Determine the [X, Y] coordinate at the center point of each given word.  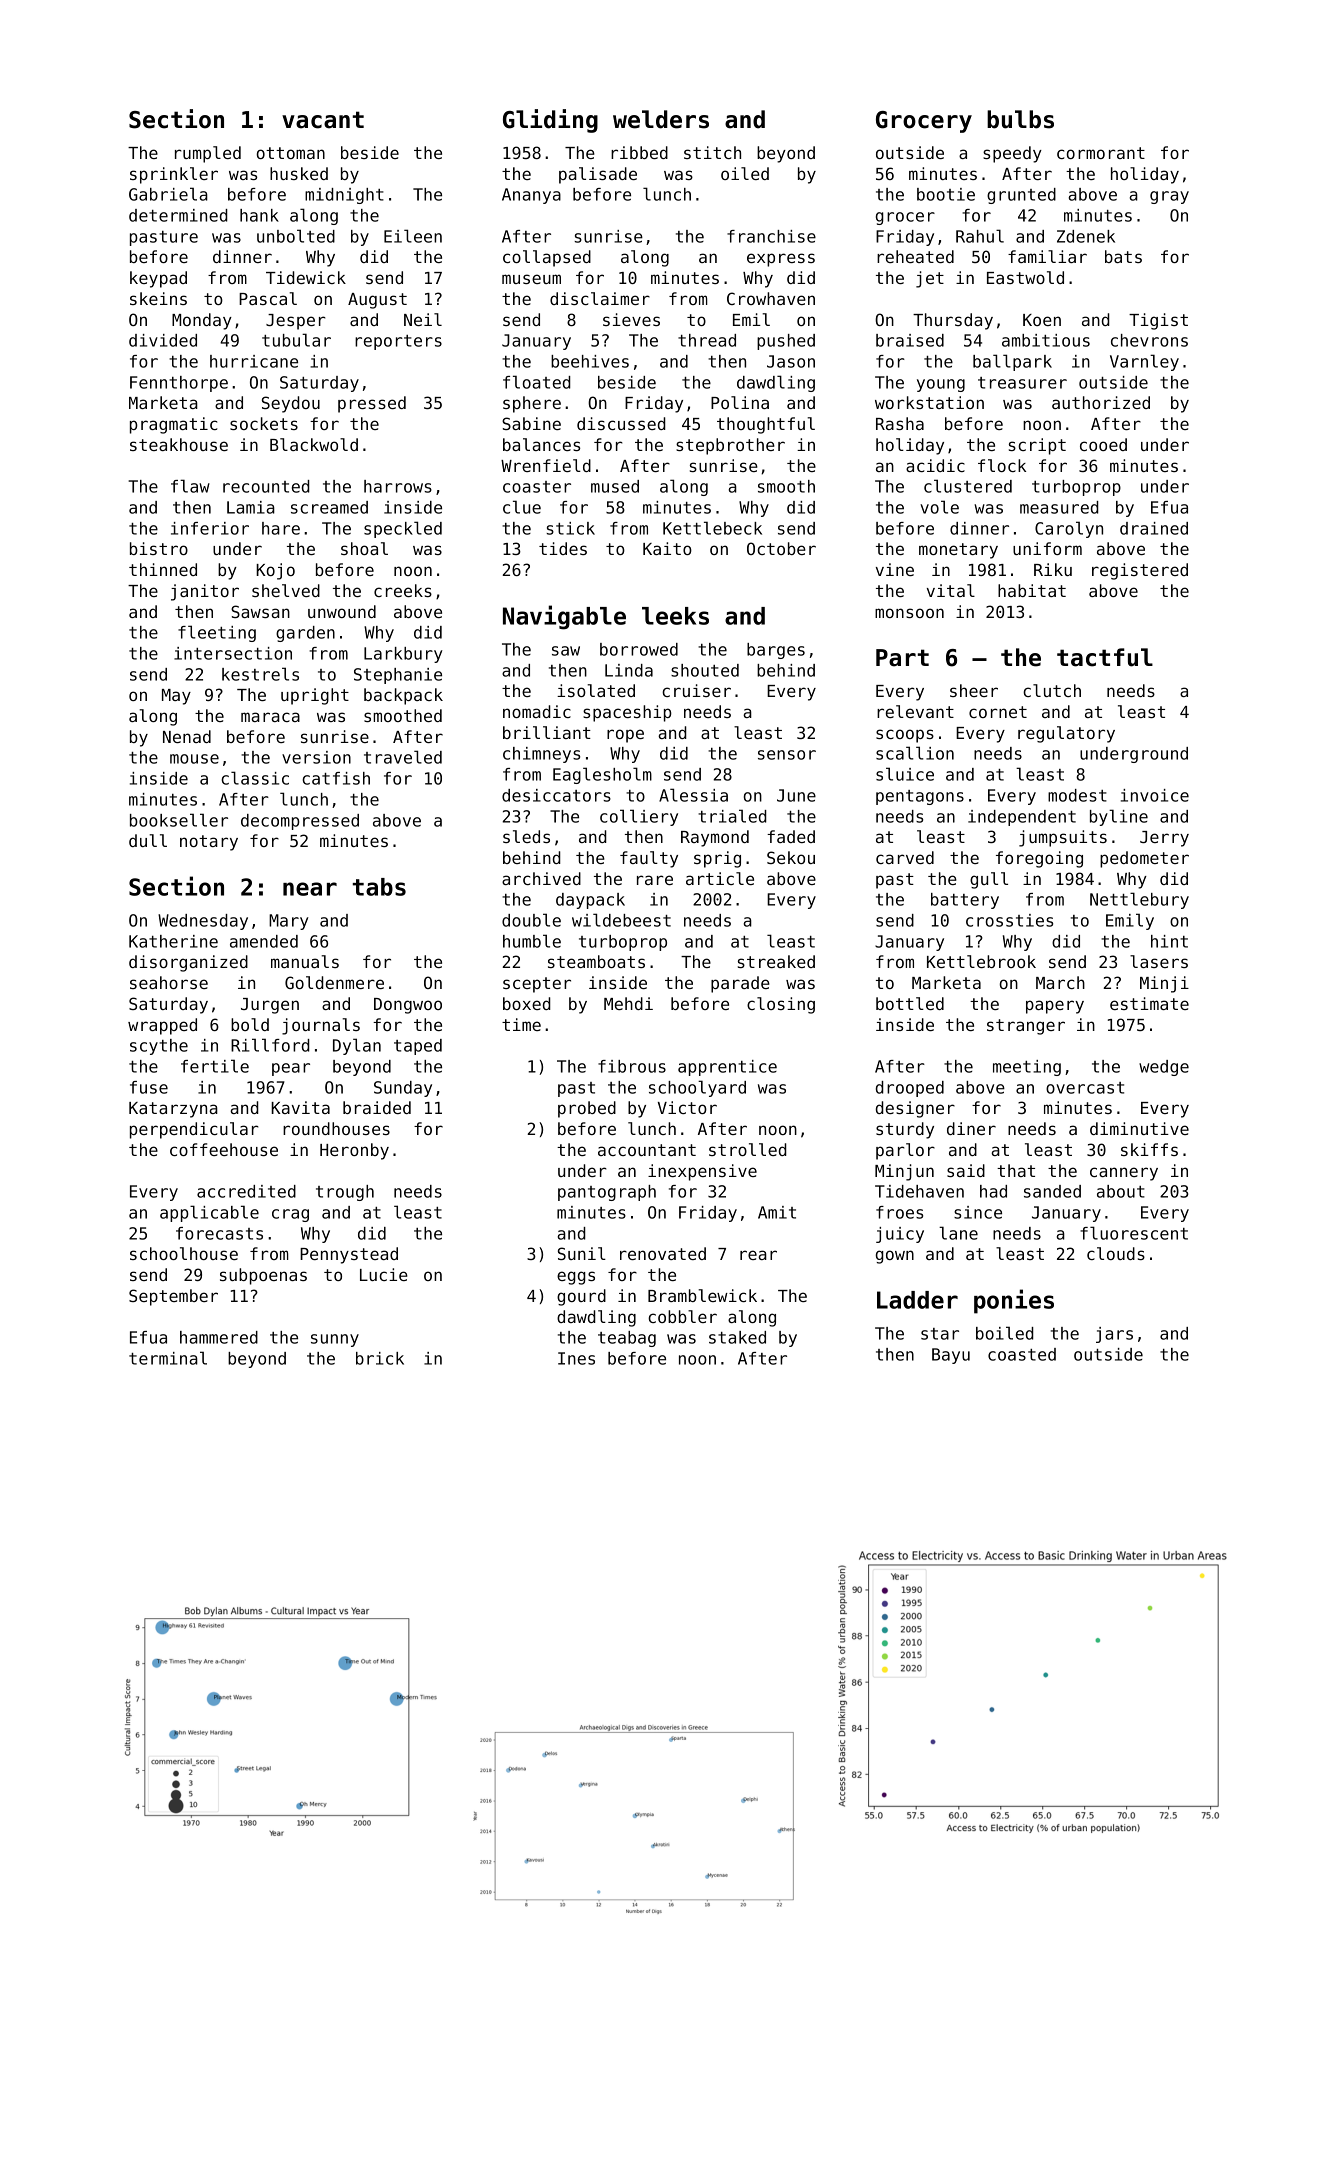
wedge [1164, 1068]
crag [290, 1215]
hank [259, 215]
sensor [787, 755]
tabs [379, 887]
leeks [675, 616]
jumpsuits [1063, 838]
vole [939, 507]
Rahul [980, 236]
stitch [712, 152]
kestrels [260, 674]
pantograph [607, 1193]
